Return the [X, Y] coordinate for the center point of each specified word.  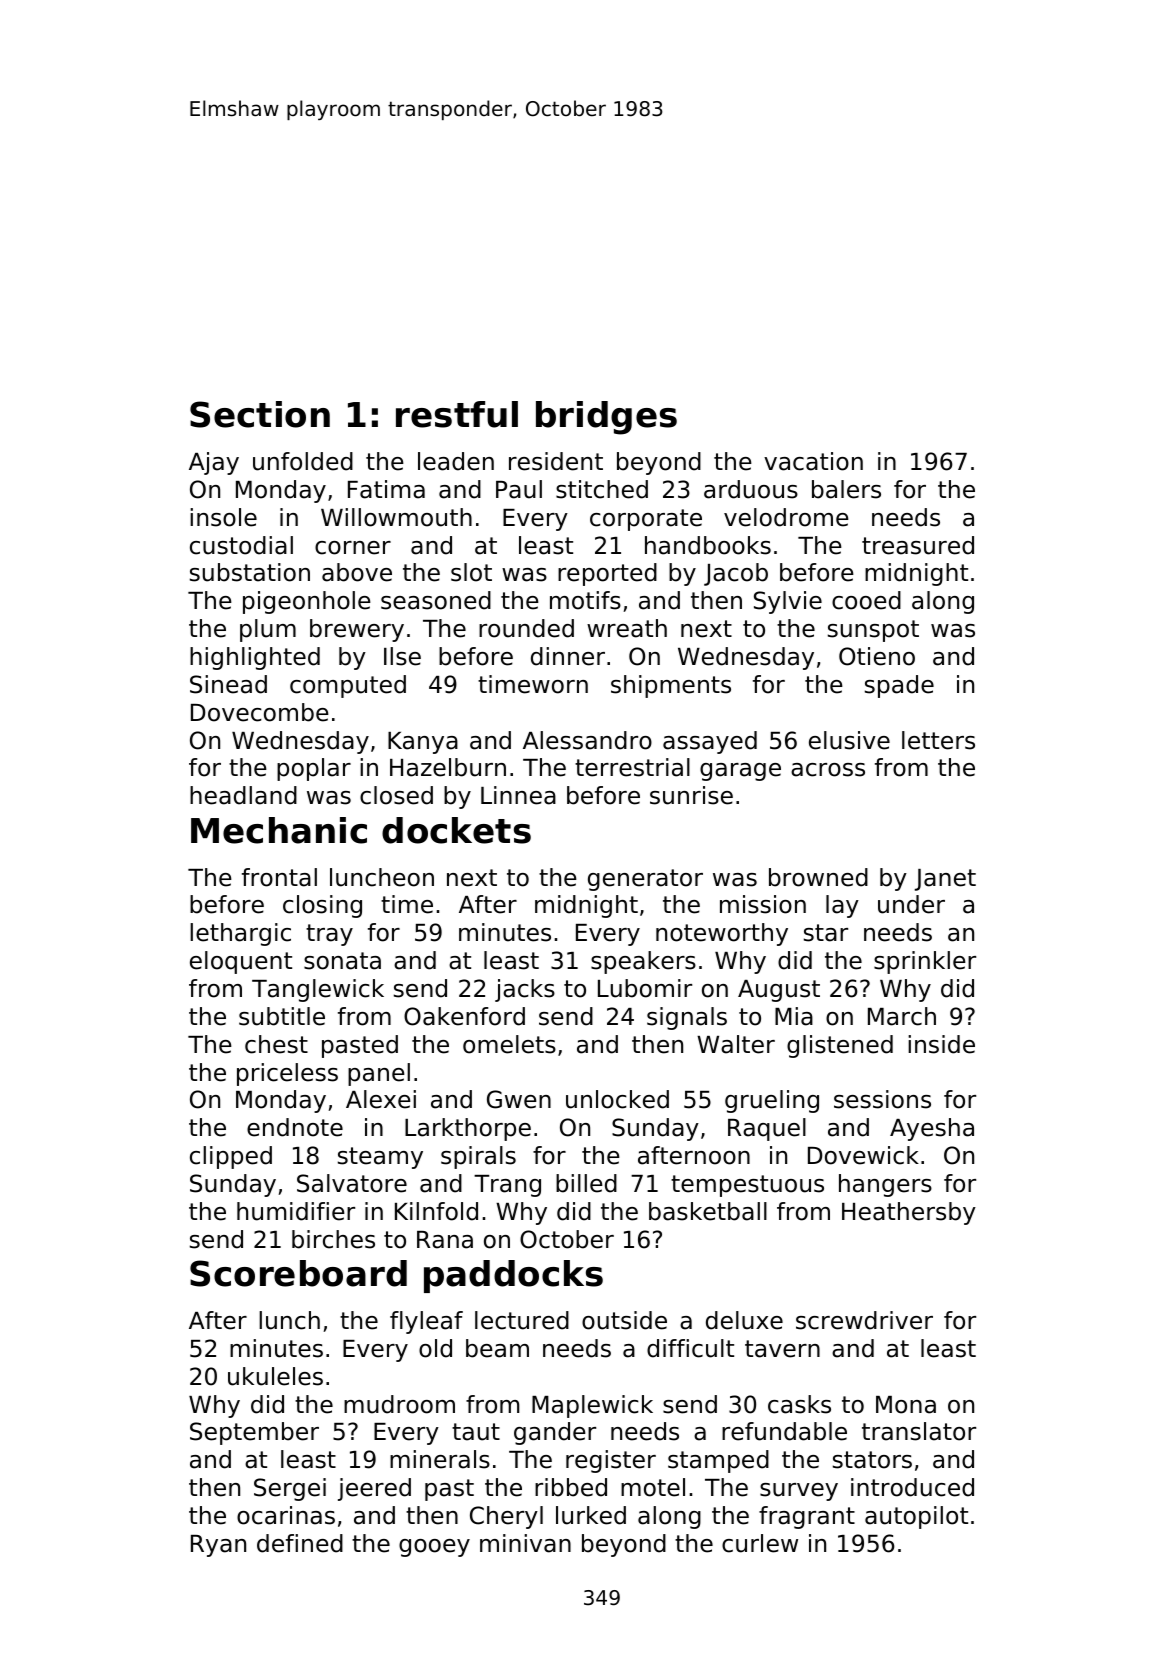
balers [846, 489]
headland [243, 795]
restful [457, 414]
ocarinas [286, 1515]
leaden [456, 461]
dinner [568, 656]
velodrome [786, 517]
